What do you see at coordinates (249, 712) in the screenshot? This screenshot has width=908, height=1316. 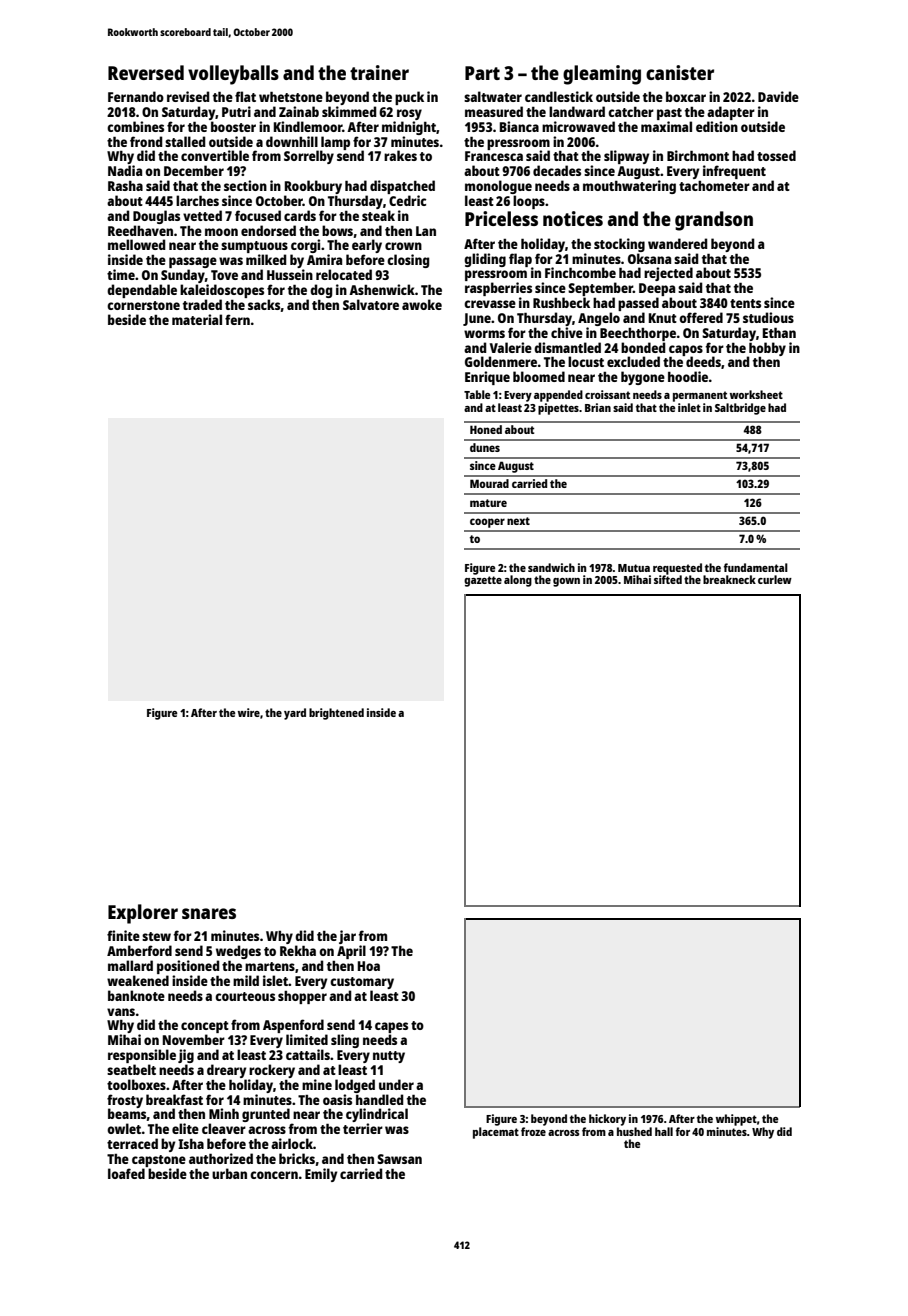 I see `wire` at bounding box center [249, 712].
